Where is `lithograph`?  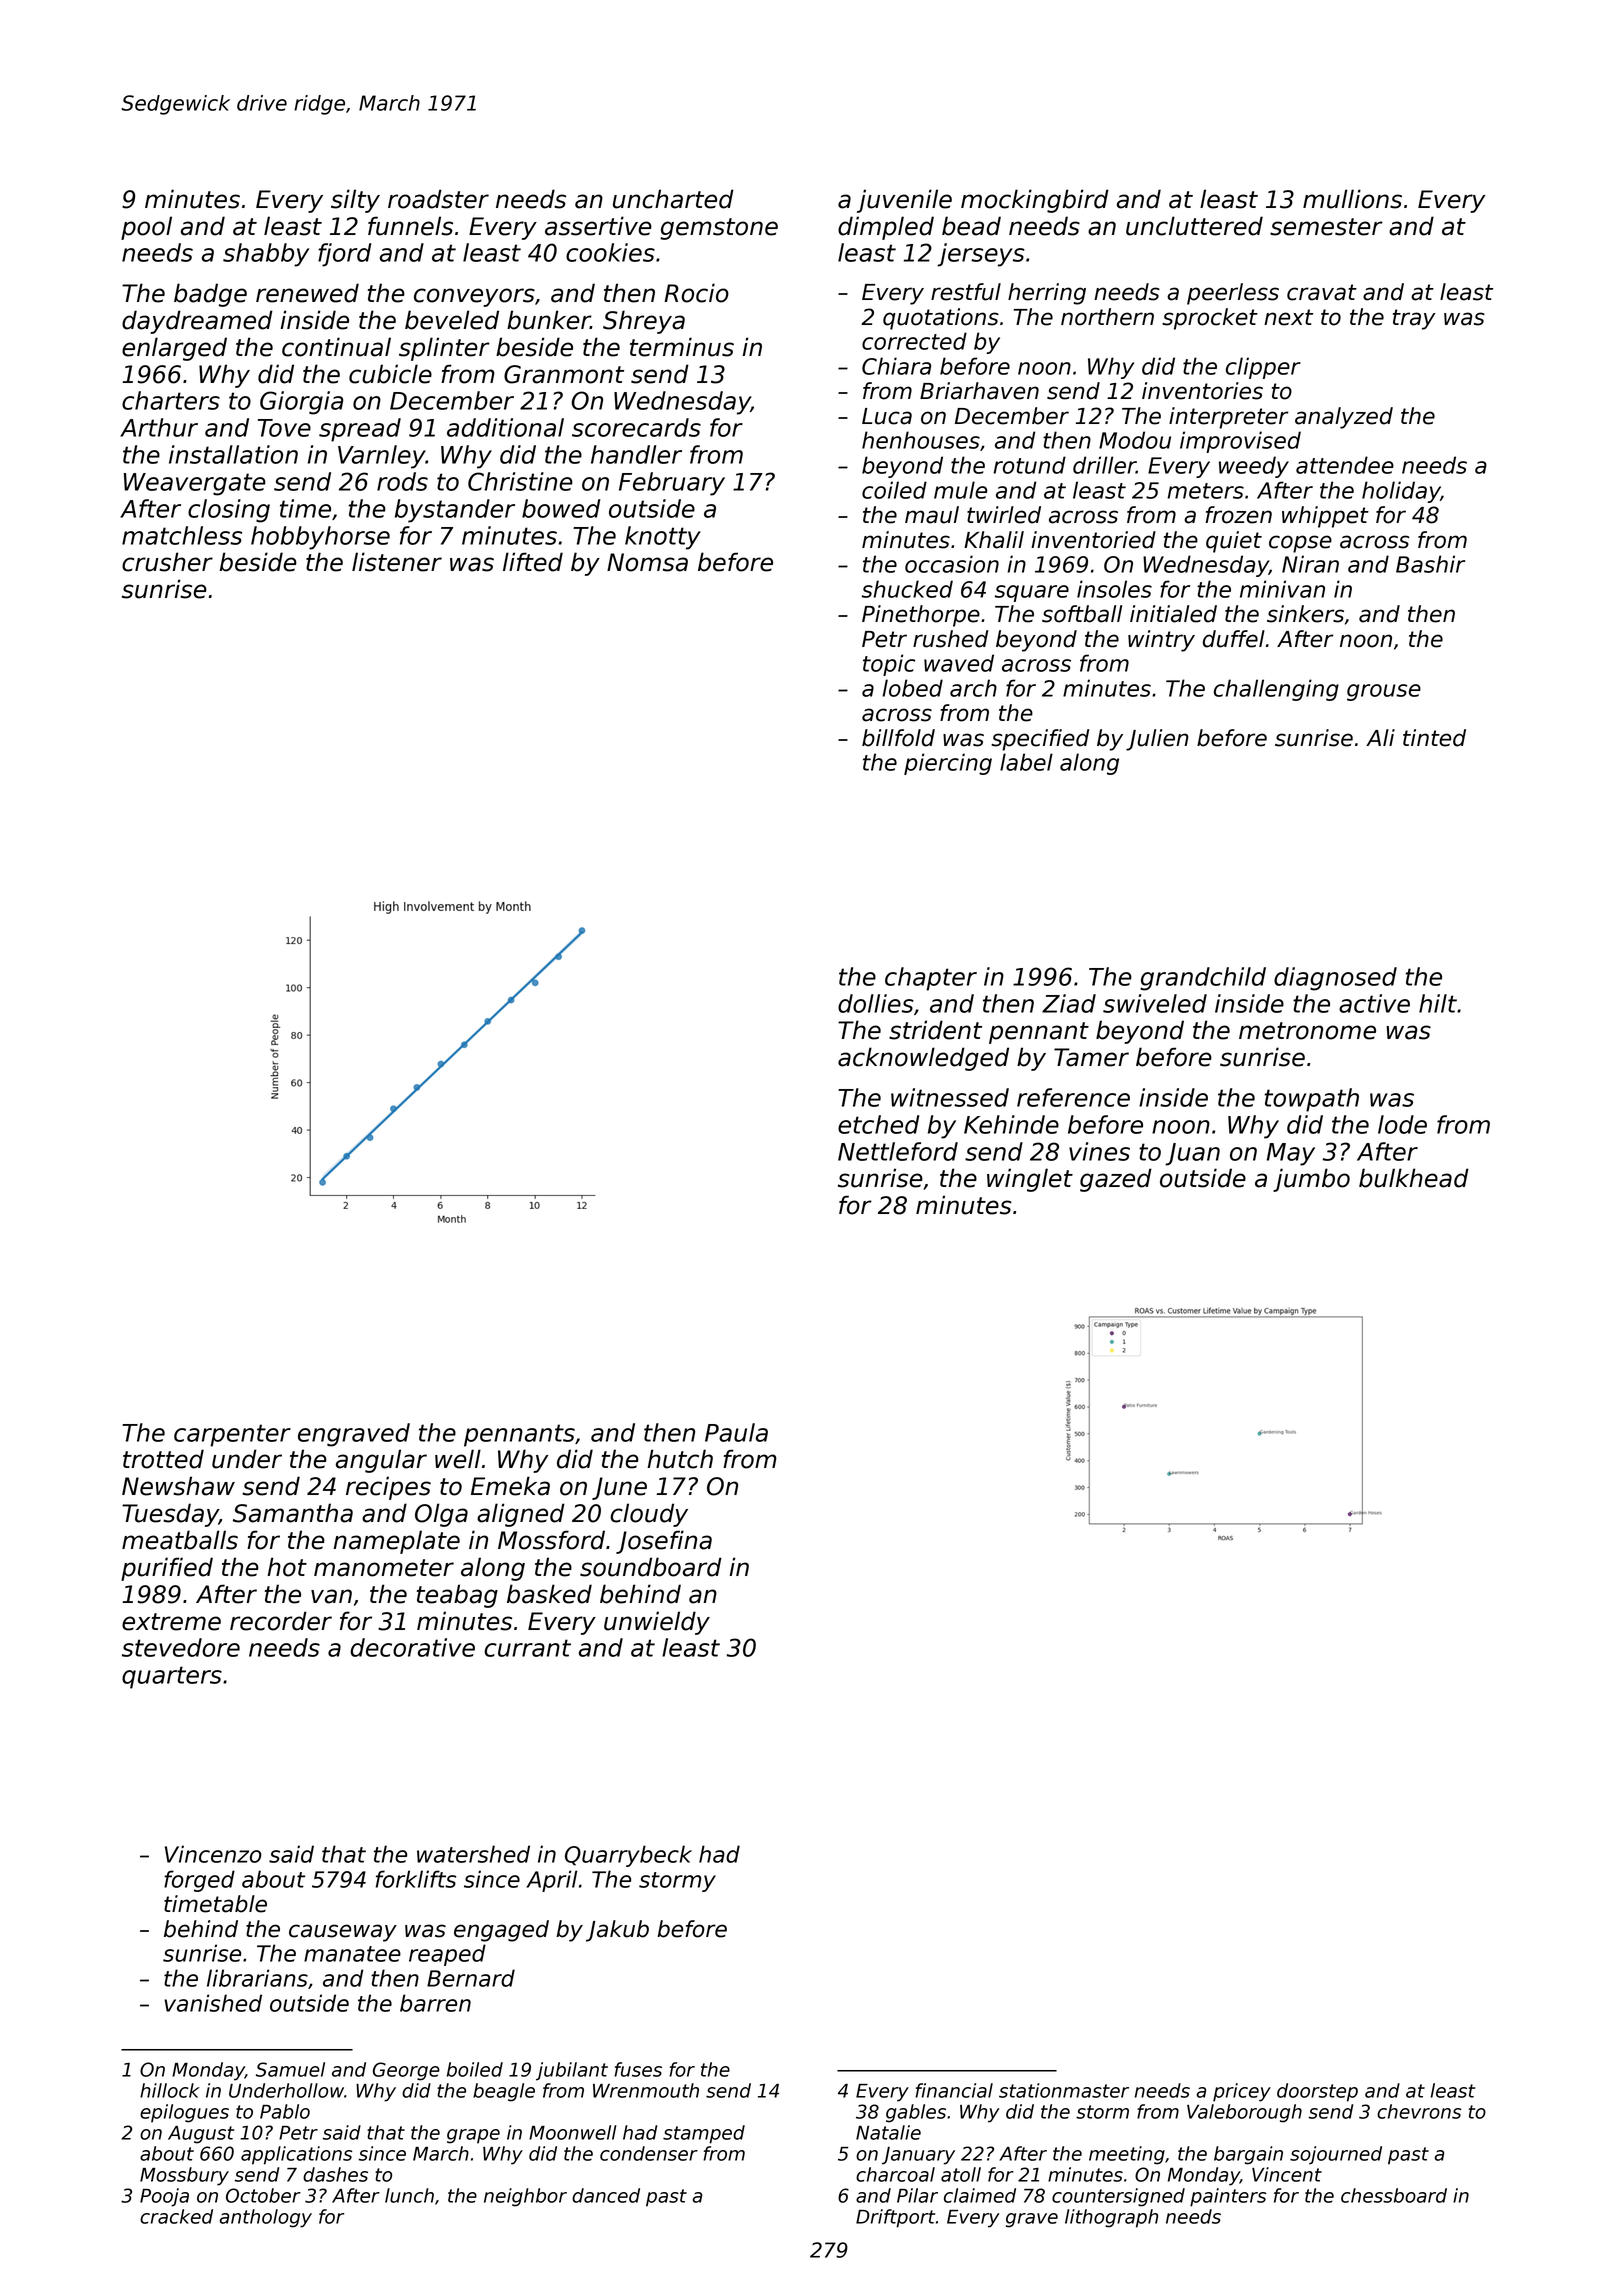 lithograph is located at coordinates (1111, 2218).
